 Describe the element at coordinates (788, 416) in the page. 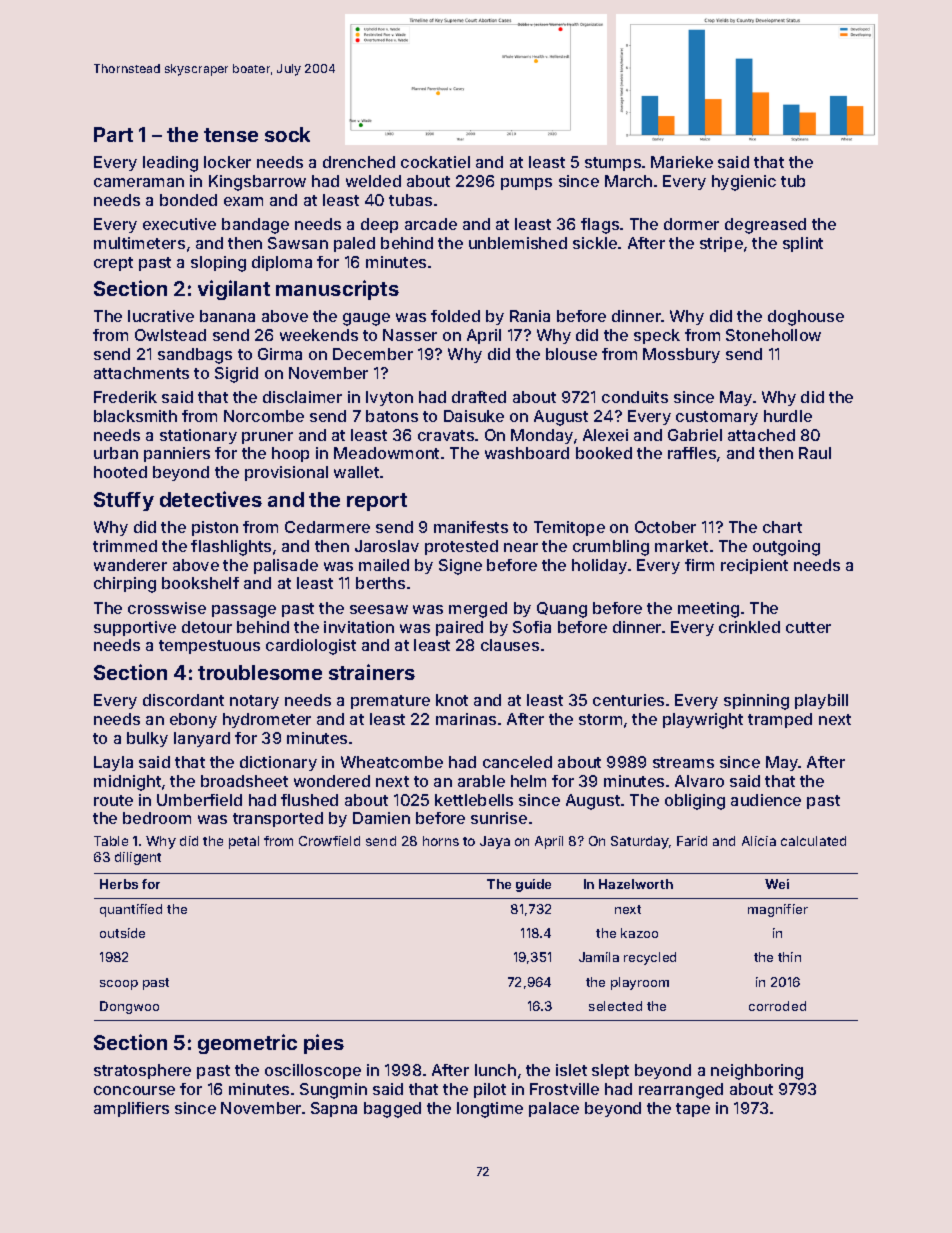

I see `hurdle` at that location.
